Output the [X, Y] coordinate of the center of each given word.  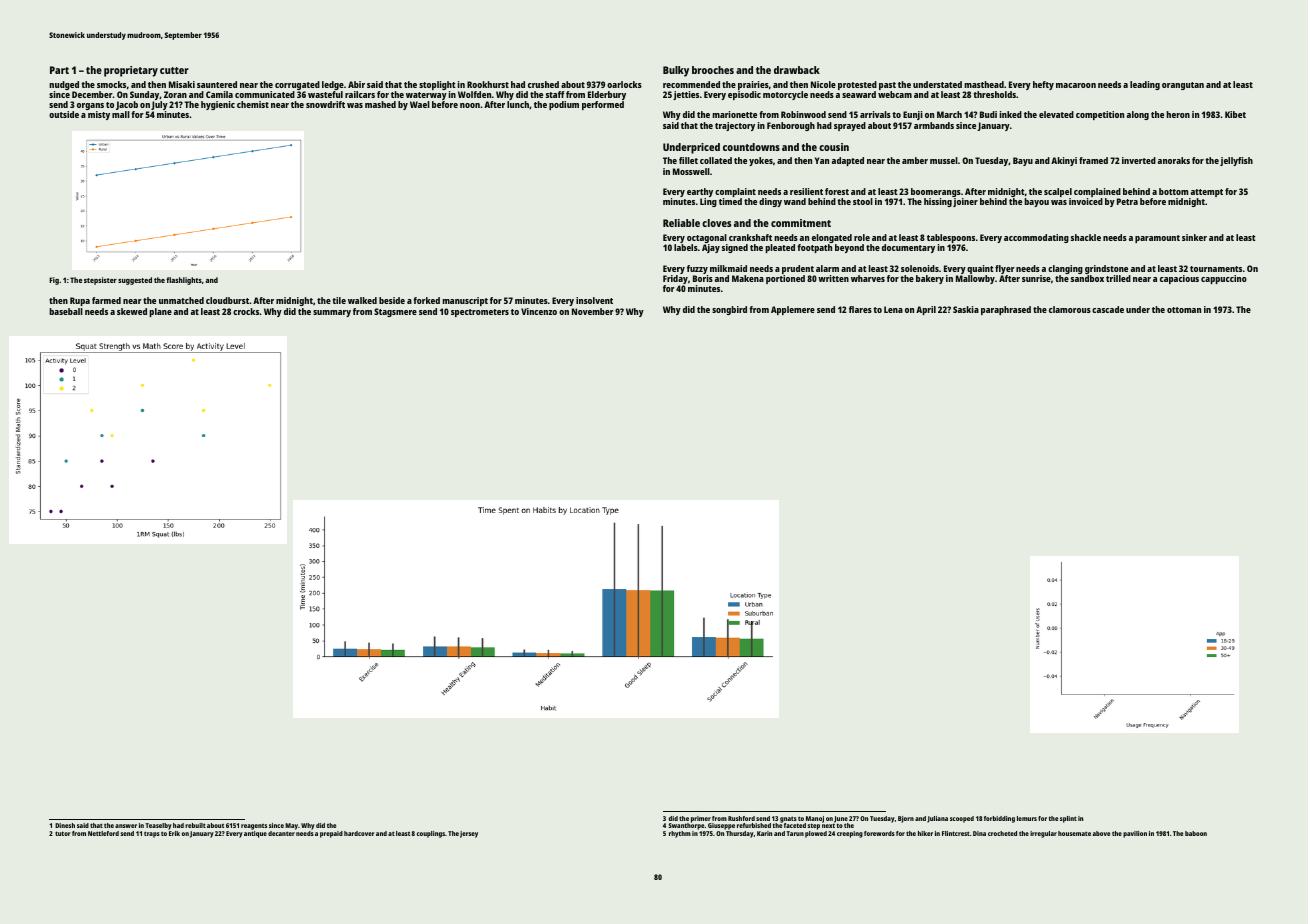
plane [160, 312]
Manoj [815, 819]
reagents [254, 827]
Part [59, 70]
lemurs [1027, 818]
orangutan [1183, 86]
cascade [1108, 309]
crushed [543, 84]
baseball [66, 311]
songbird [729, 310]
